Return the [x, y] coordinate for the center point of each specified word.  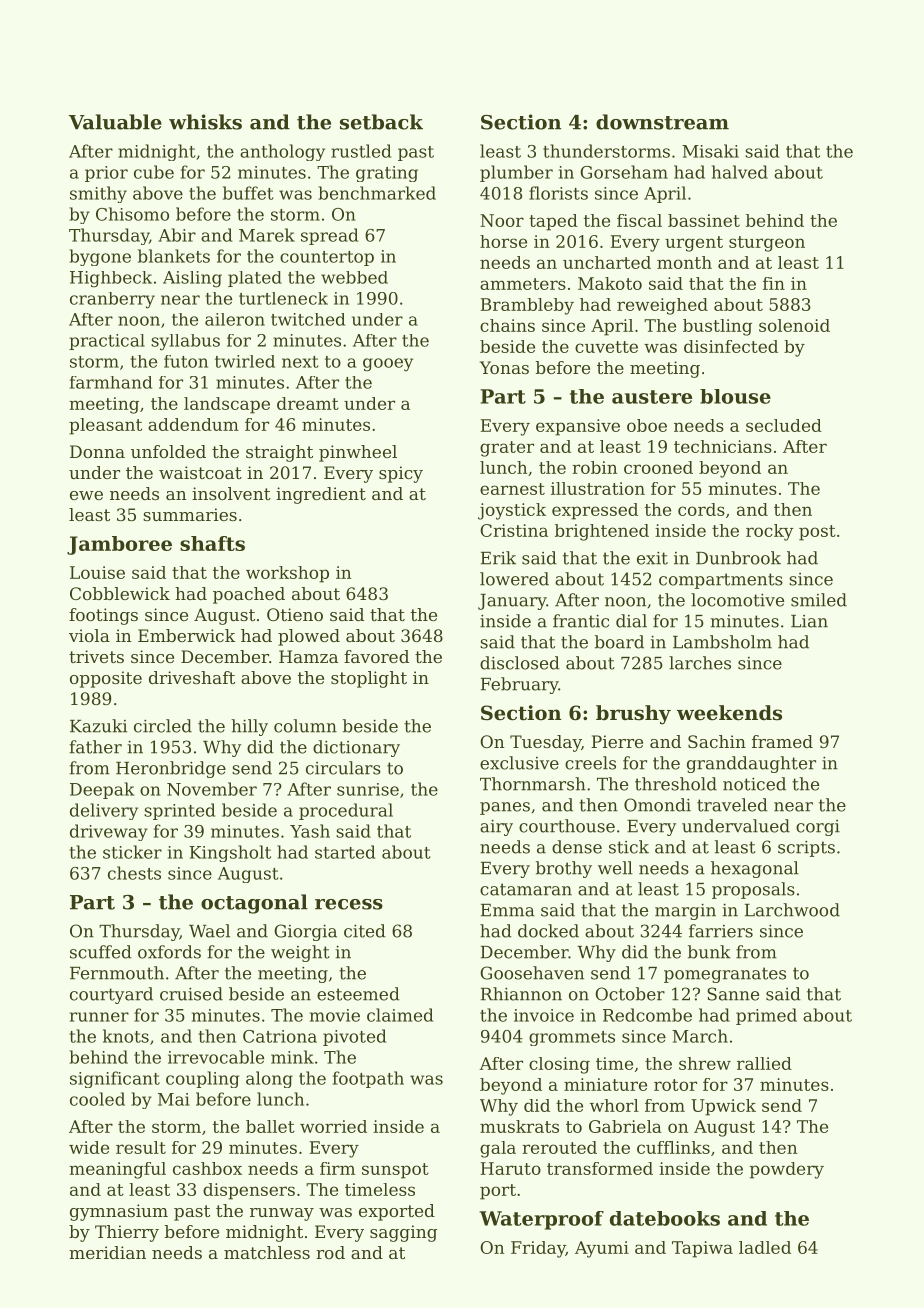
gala [498, 1149]
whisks [205, 122]
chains [507, 325]
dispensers [249, 1191]
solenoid [794, 325]
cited [365, 931]
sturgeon [767, 244]
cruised [191, 994]
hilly [249, 727]
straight [279, 453]
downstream [662, 122]
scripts [806, 848]
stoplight [369, 679]
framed [782, 741]
